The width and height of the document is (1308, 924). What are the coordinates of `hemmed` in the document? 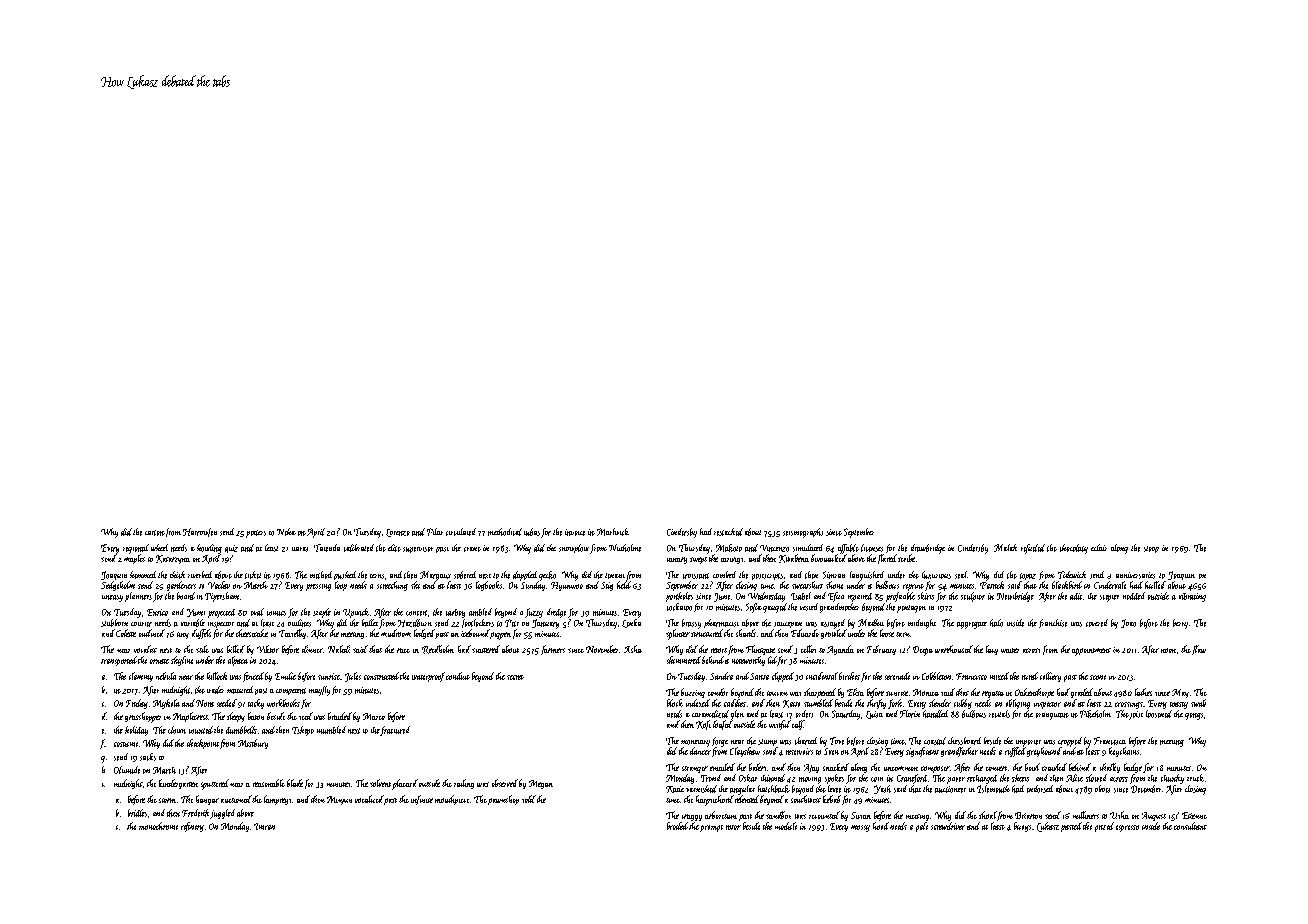 It's located at (143, 575).
